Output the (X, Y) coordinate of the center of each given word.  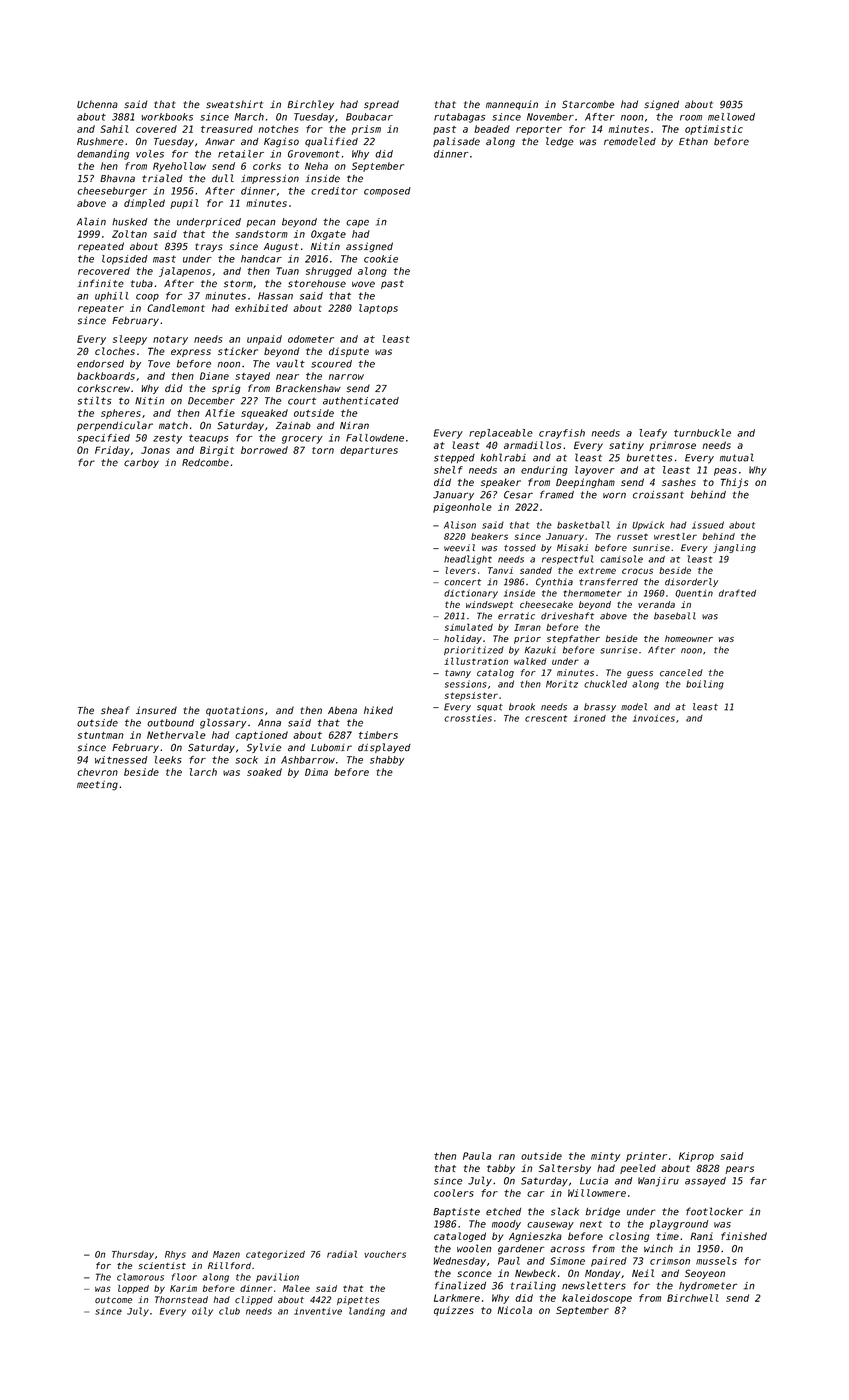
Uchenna (97, 104)
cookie (381, 259)
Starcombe (588, 104)
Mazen (226, 1254)
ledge (560, 142)
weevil (459, 548)
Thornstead (181, 1300)
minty (605, 1157)
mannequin (512, 105)
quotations (234, 711)
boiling (705, 685)
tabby (501, 1169)
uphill (111, 297)
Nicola (515, 1310)
